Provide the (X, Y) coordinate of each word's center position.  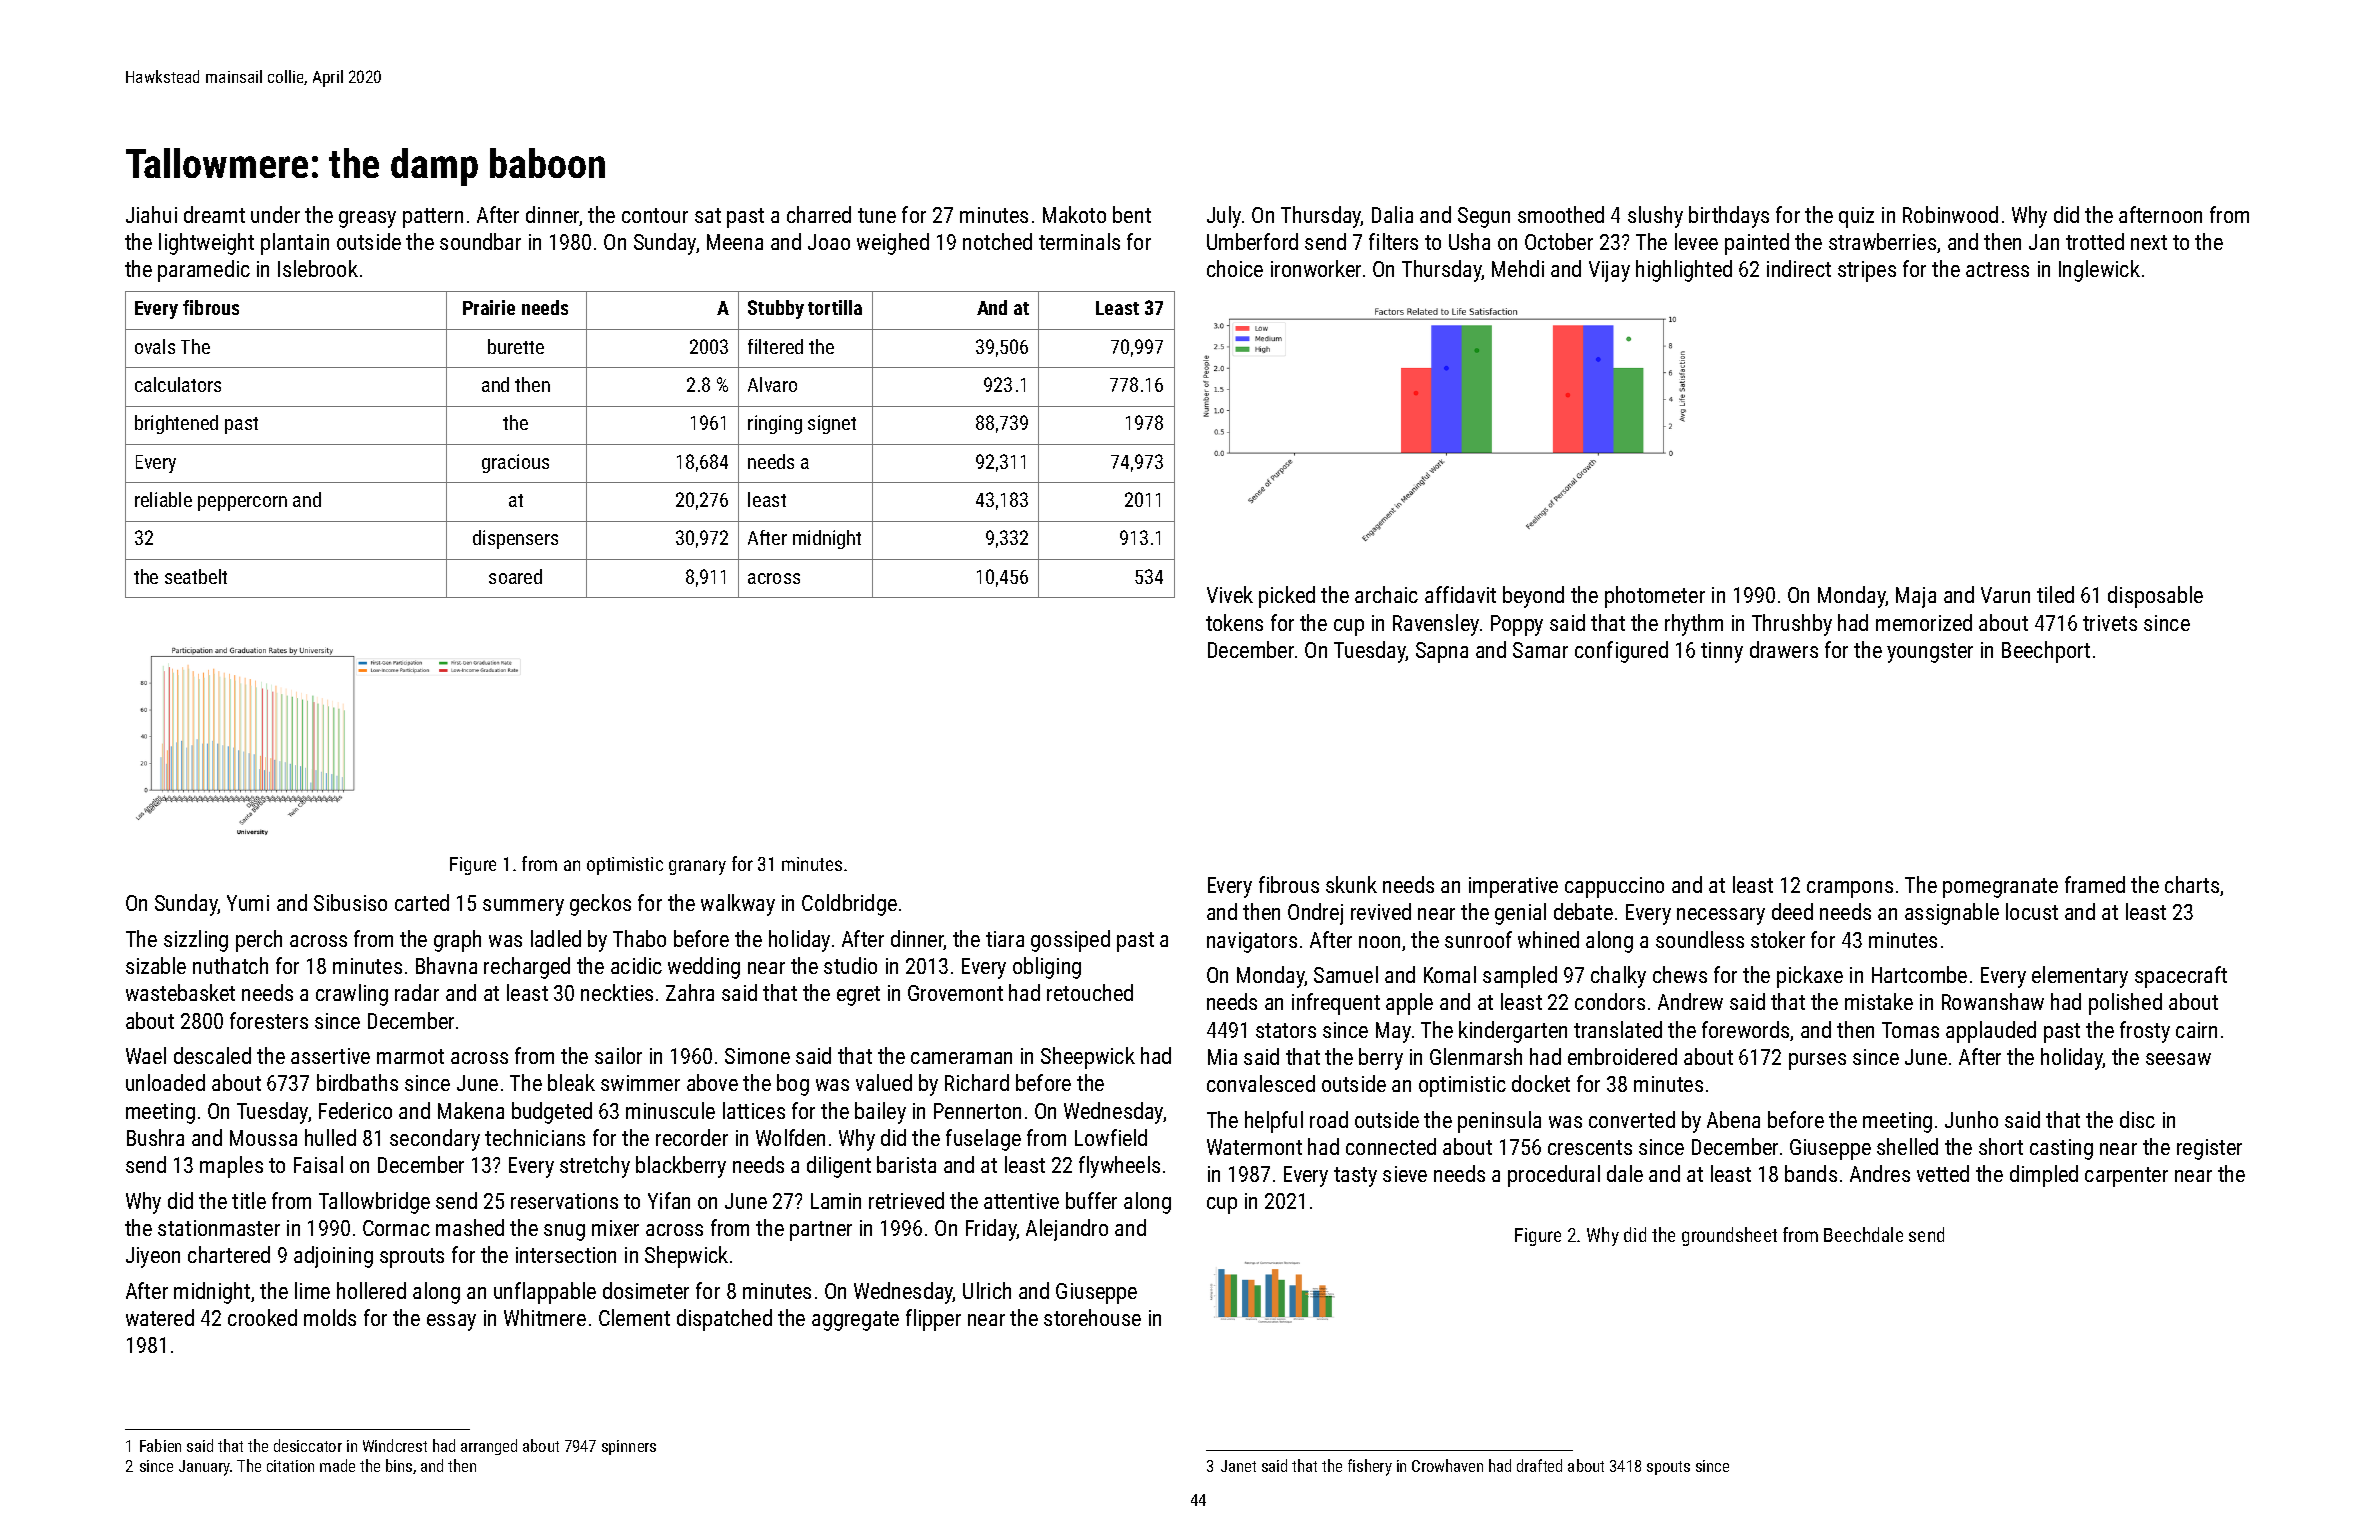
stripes (1867, 271)
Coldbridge (849, 905)
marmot (410, 1056)
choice (1235, 268)
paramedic (204, 271)
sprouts (412, 1258)
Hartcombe (1919, 974)
